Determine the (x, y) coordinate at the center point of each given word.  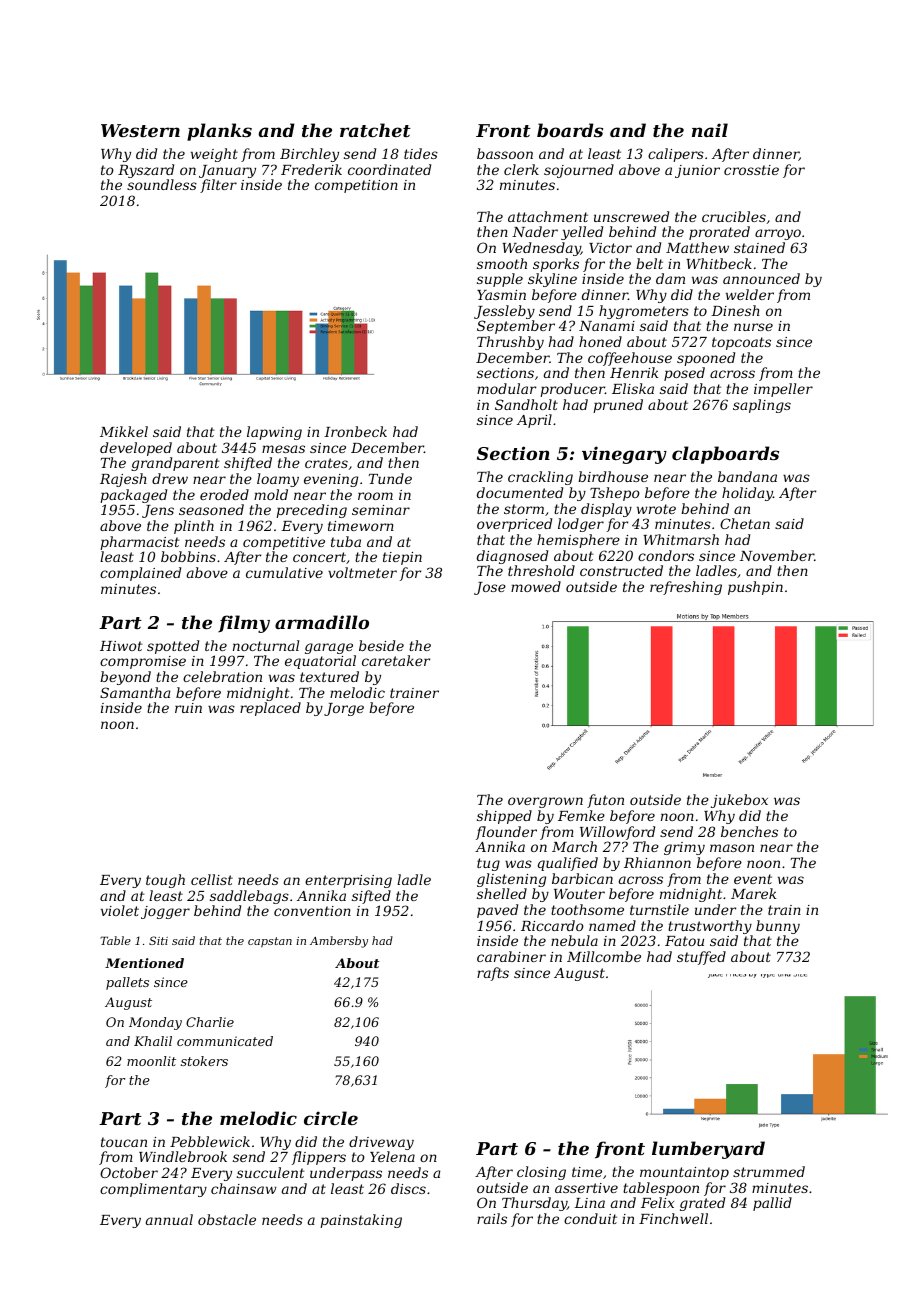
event (753, 879)
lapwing (274, 433)
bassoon (505, 153)
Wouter (579, 894)
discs (408, 1188)
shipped (504, 817)
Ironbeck (355, 431)
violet (120, 910)
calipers (676, 155)
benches (749, 831)
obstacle (227, 1219)
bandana (747, 476)
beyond (125, 678)
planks (219, 132)
